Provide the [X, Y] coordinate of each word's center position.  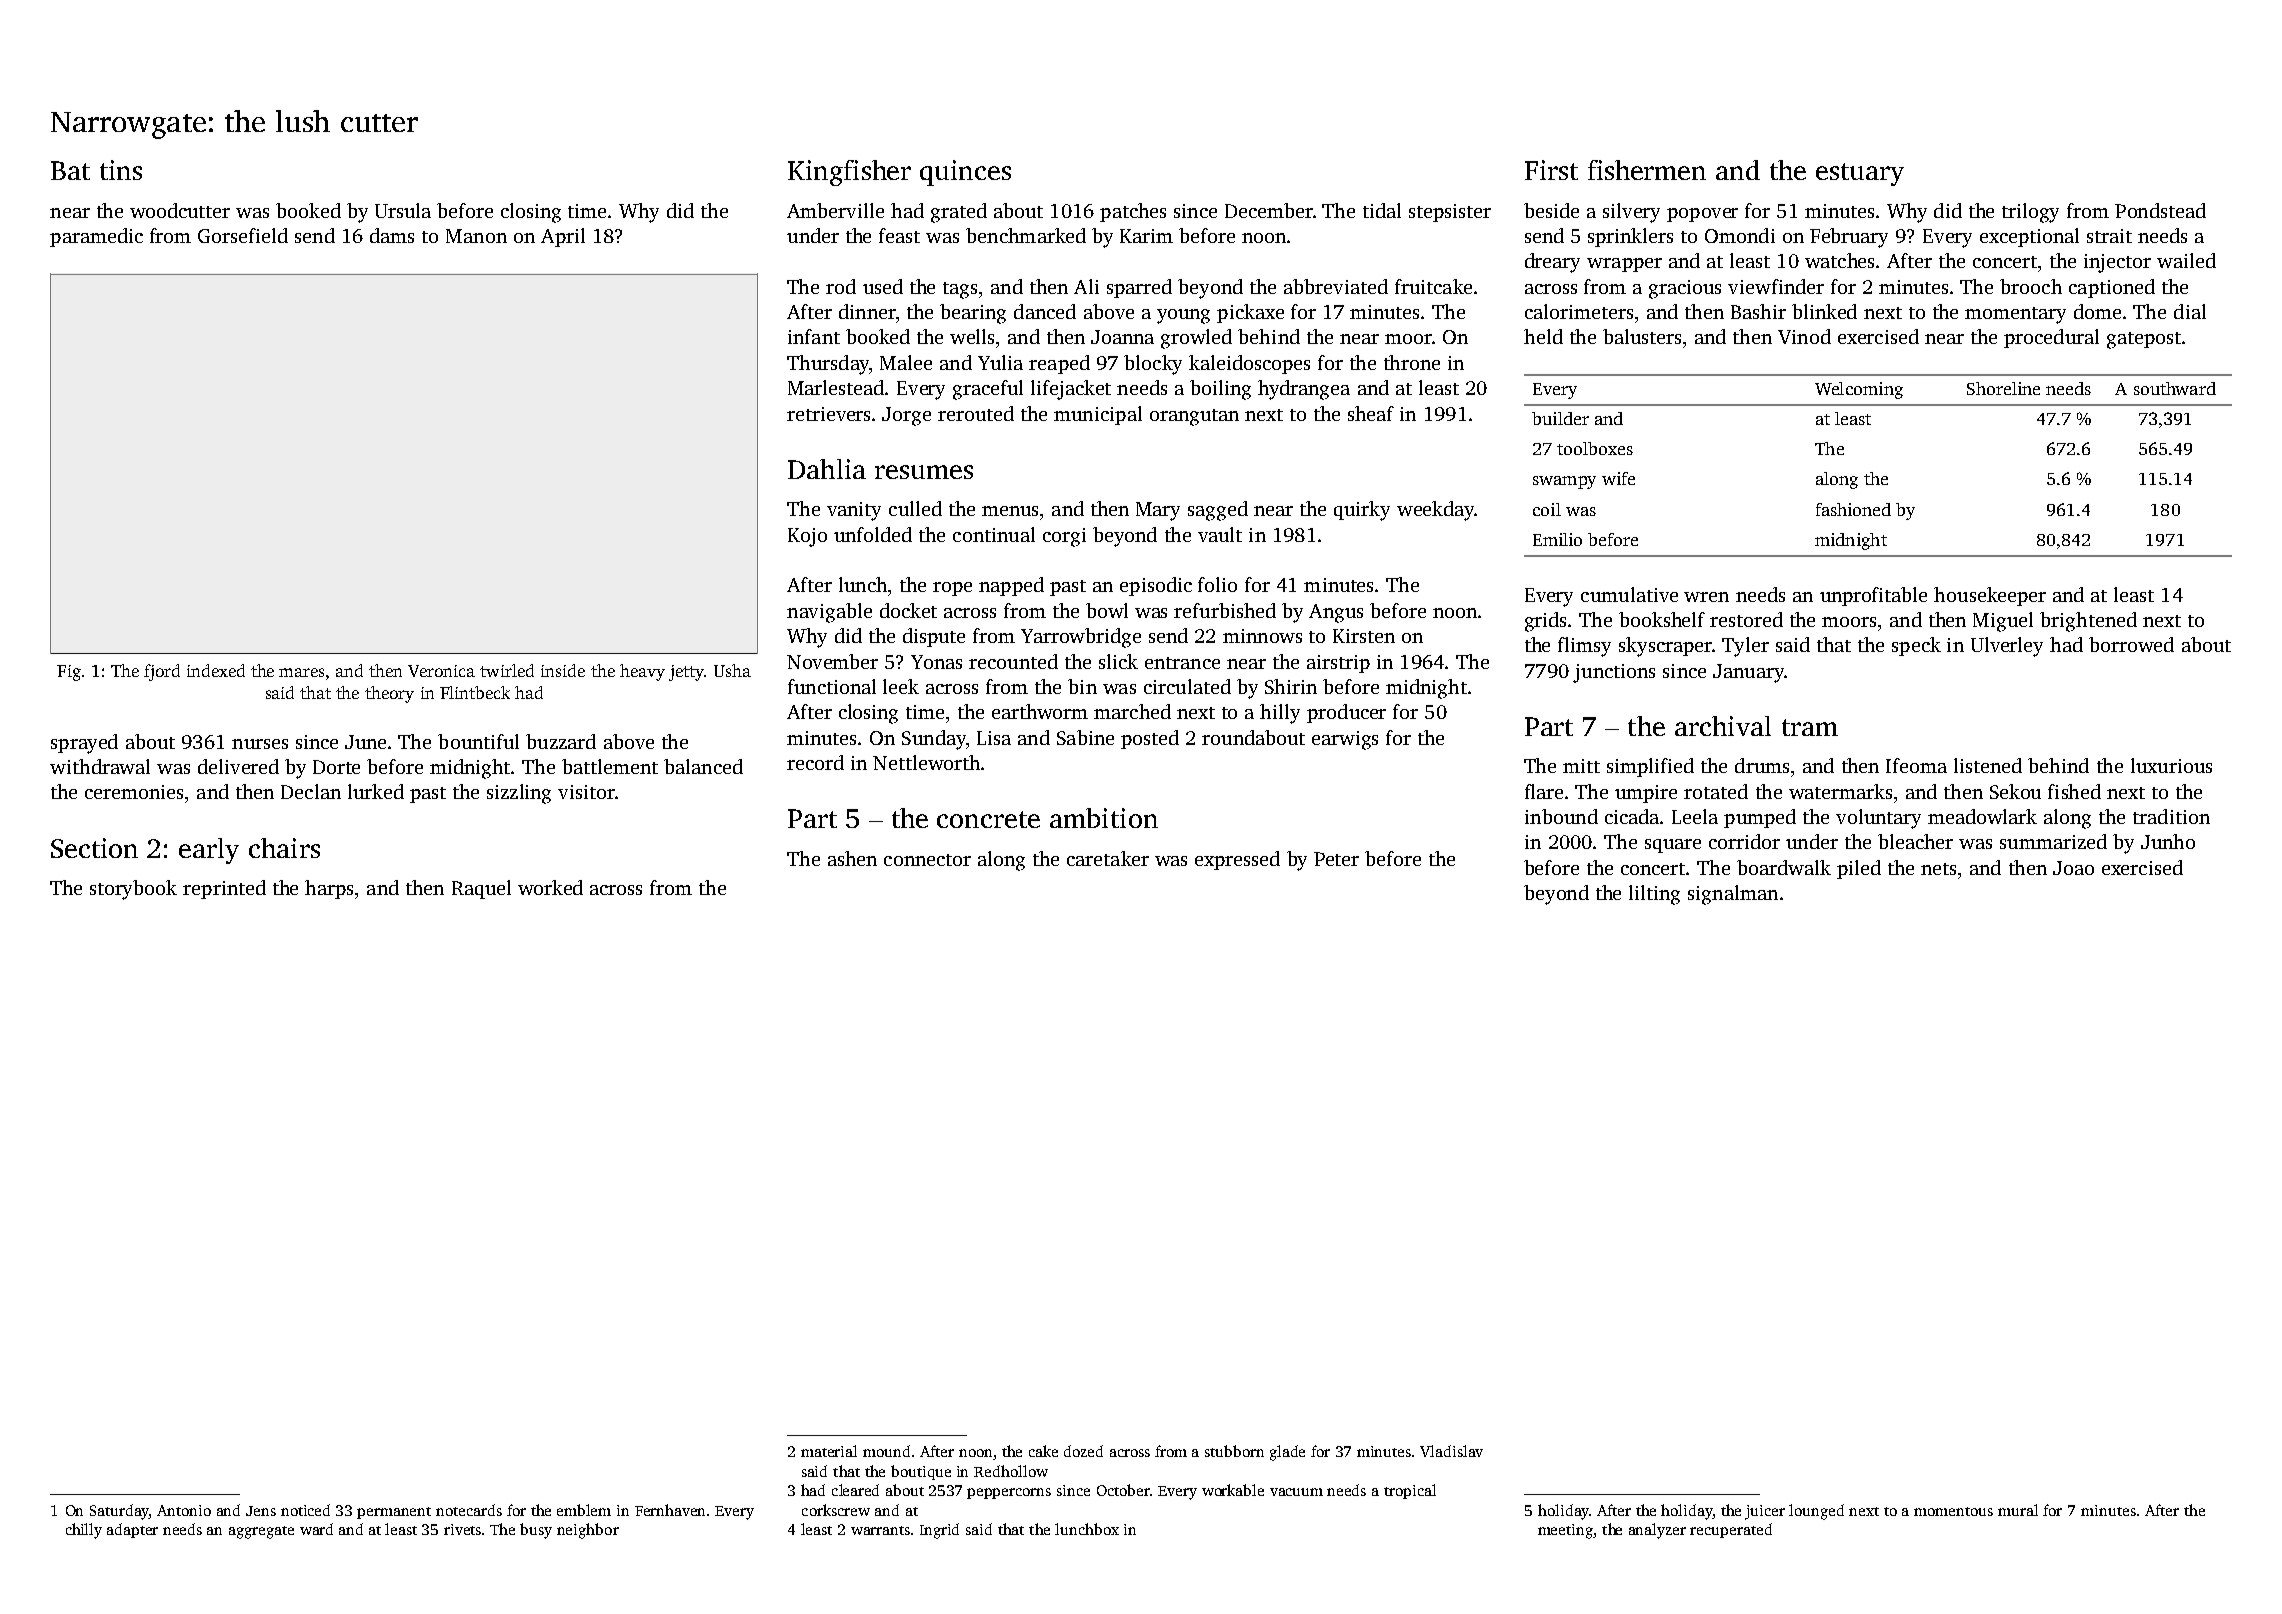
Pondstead [2160, 210]
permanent [394, 1513]
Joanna [1122, 337]
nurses [260, 744]
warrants [880, 1530]
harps [329, 889]
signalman [1733, 895]
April [563, 237]
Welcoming [1859, 390]
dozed [1083, 1451]
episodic [1156, 586]
